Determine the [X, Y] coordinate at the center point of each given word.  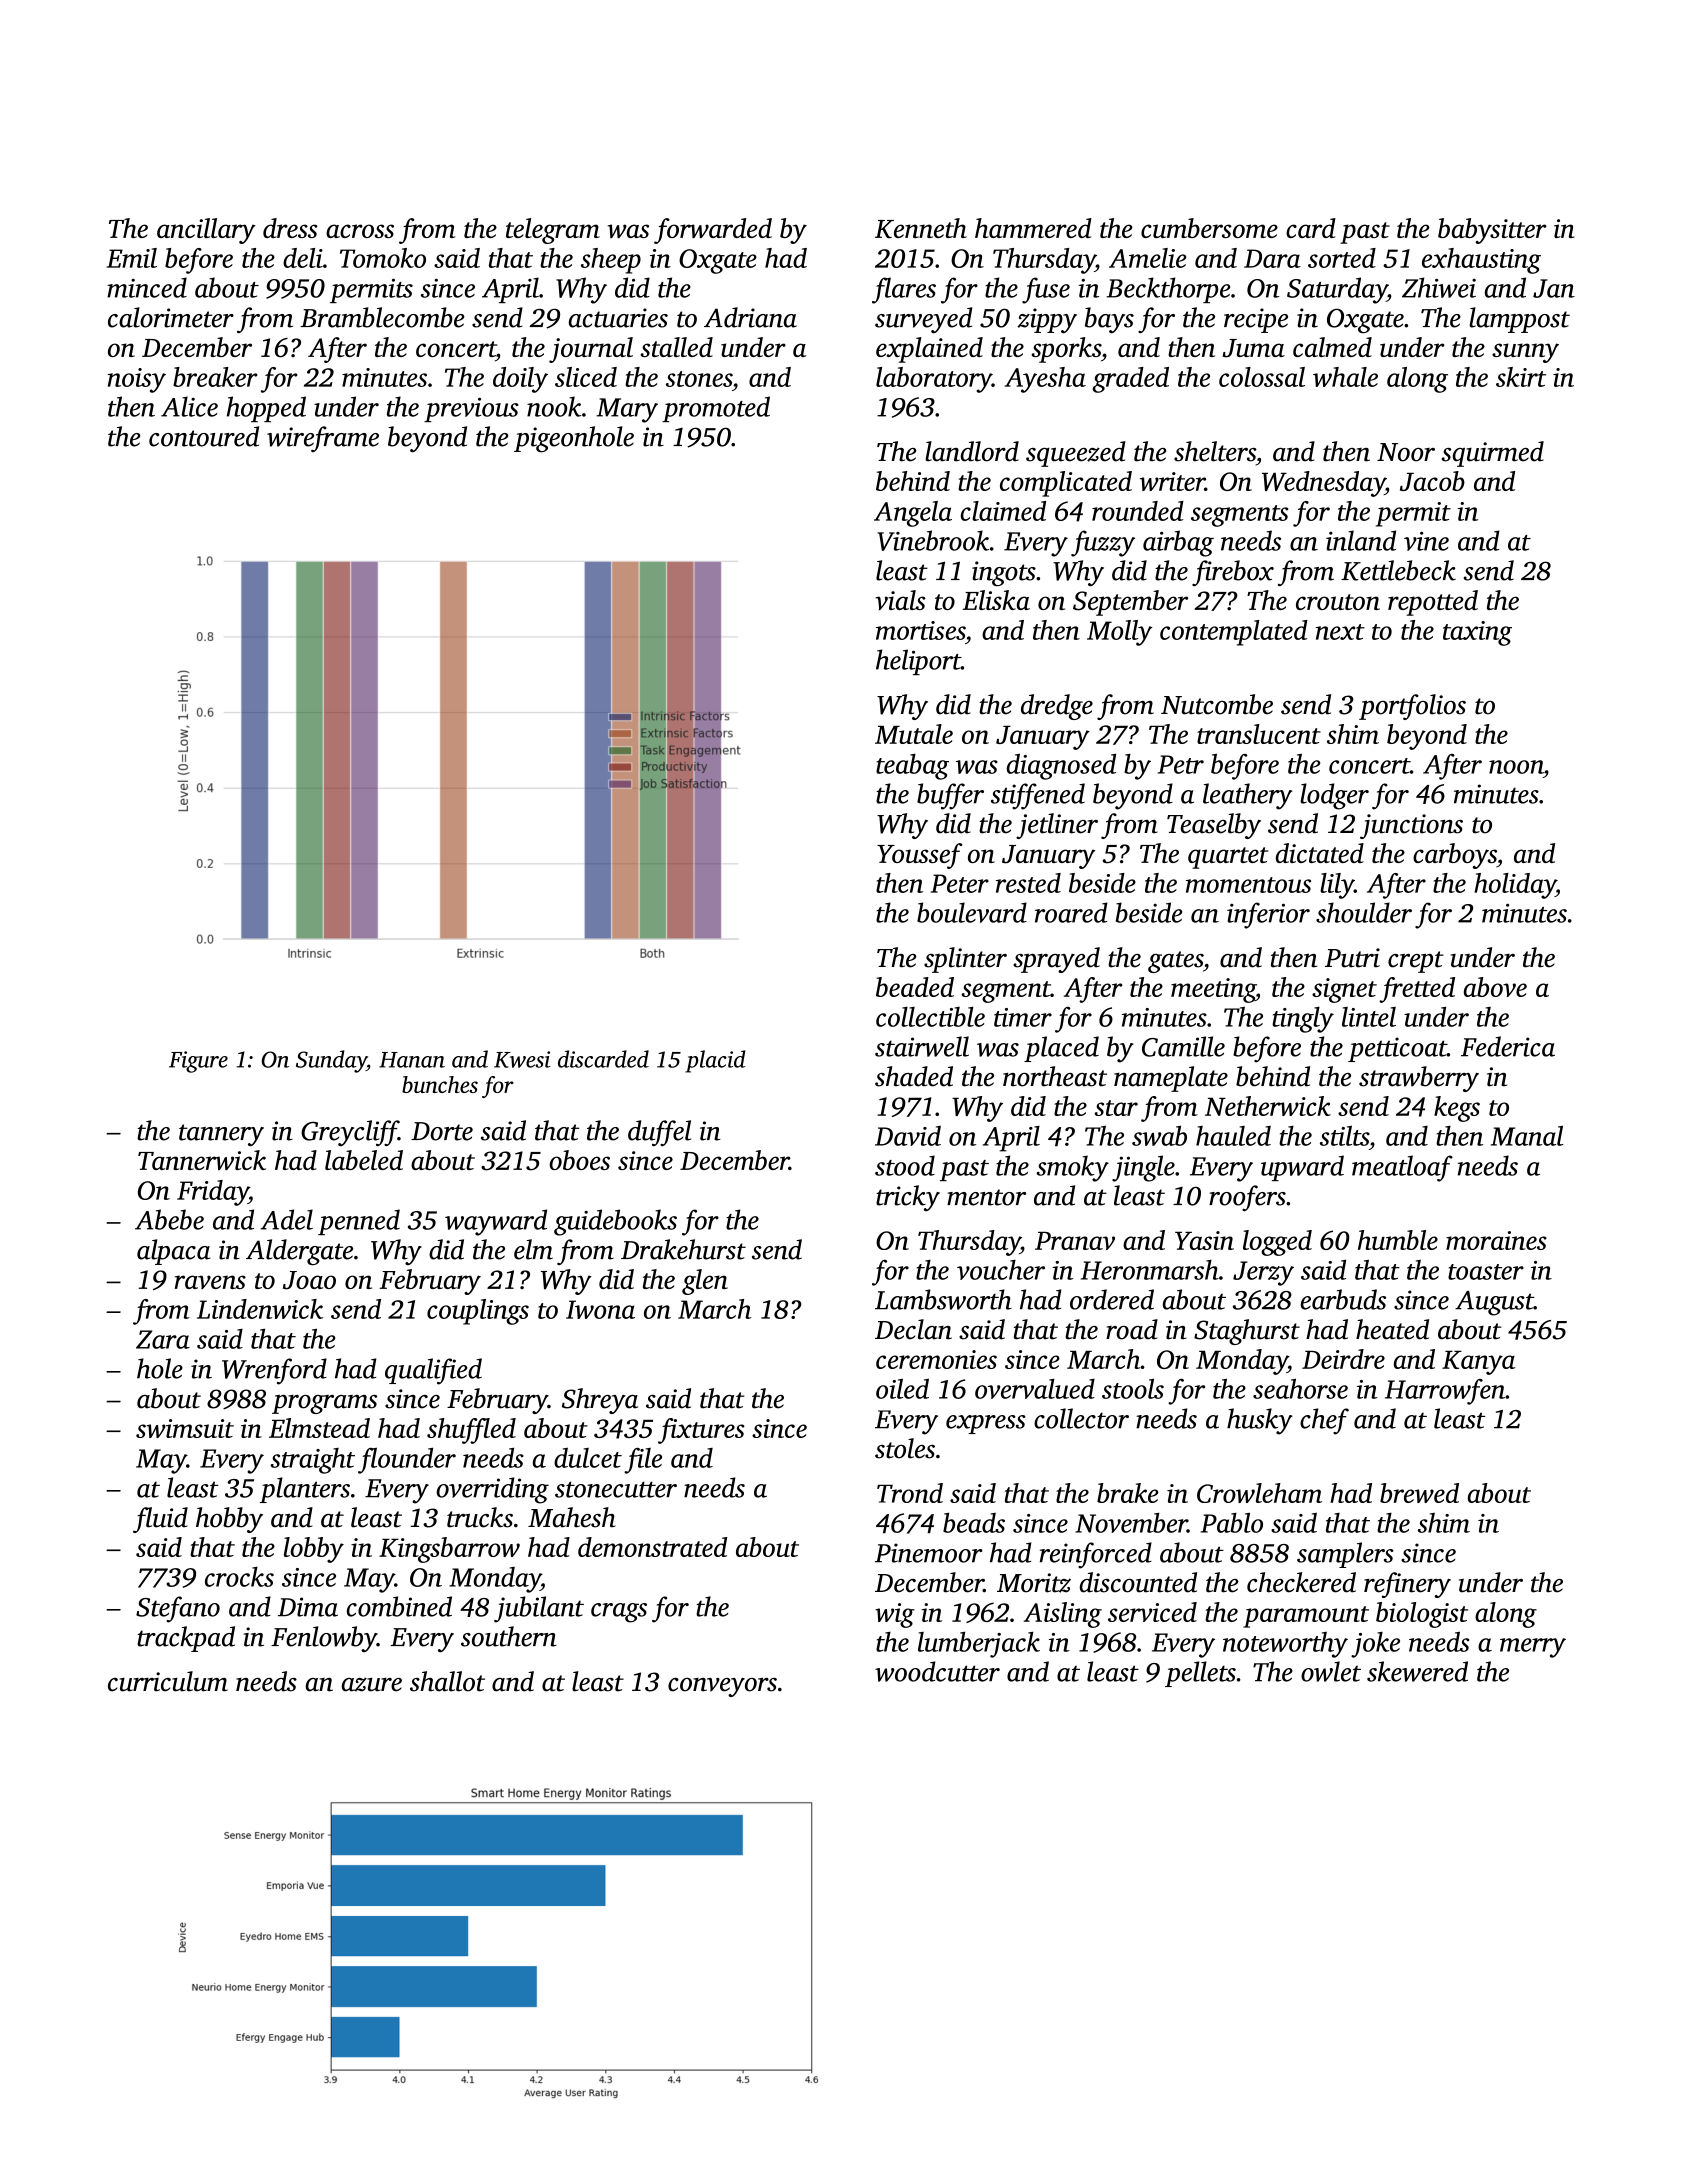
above [1495, 987]
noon [1516, 767]
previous [471, 409]
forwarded [713, 231]
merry [1533, 1648]
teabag [912, 767]
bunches [440, 1084]
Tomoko [383, 258]
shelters [1215, 451]
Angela [913, 514]
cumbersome [1209, 228]
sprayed [1056, 960]
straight [312, 1461]
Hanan [412, 1060]
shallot [447, 1681]
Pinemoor [929, 1553]
